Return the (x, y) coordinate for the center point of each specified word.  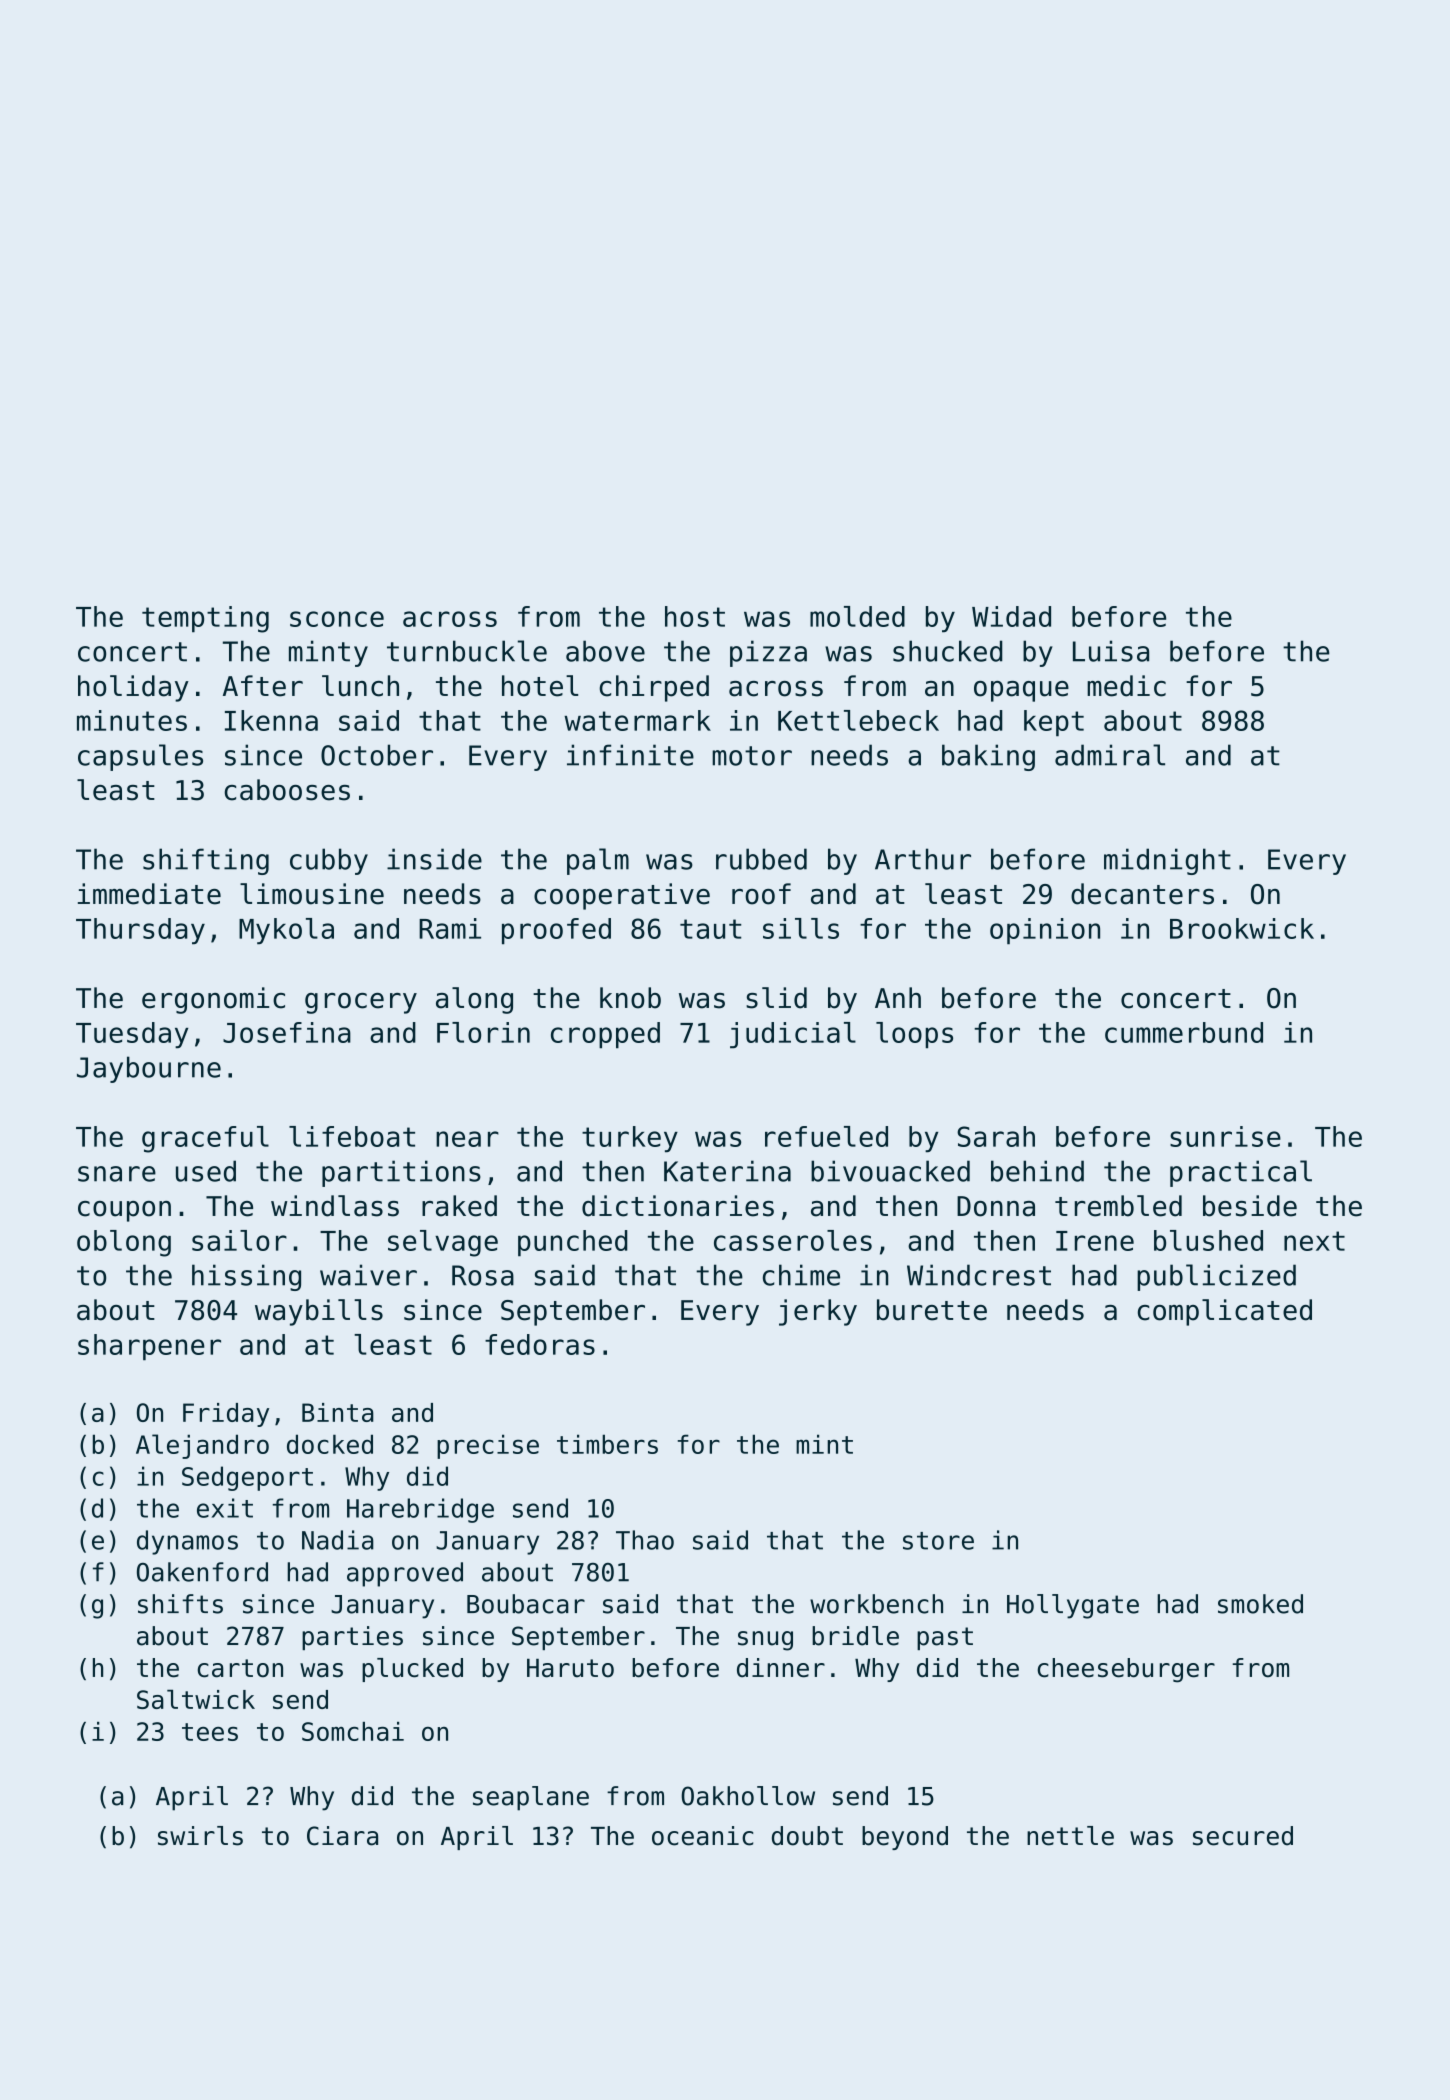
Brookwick (1242, 928)
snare (117, 1174)
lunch (360, 686)
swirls (200, 1836)
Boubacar (526, 1604)
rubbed (761, 859)
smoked (1260, 1604)
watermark (637, 720)
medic (1126, 686)
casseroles (793, 1240)
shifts (180, 1604)
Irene (1095, 1241)
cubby (329, 861)
